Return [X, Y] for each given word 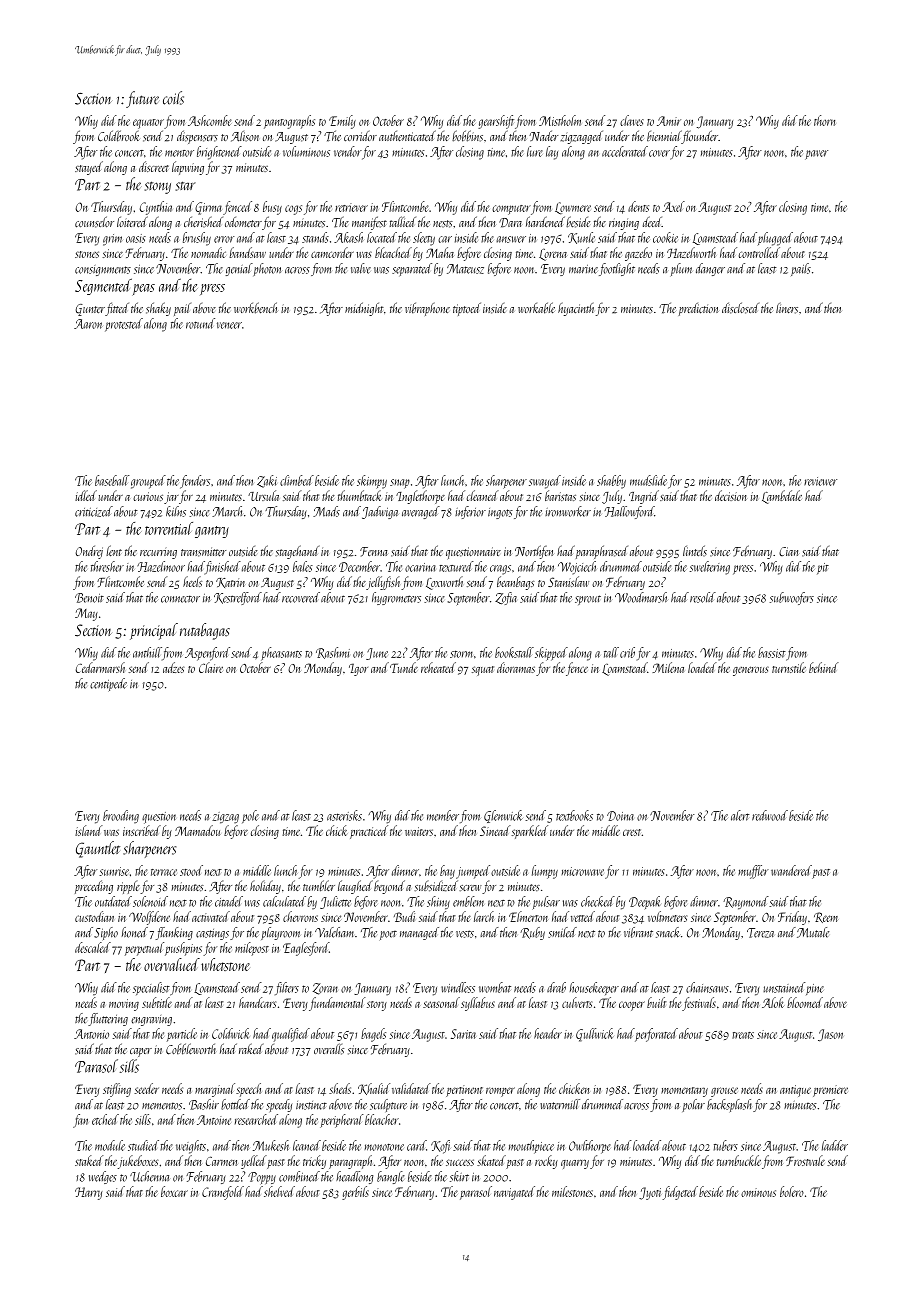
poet [388, 935]
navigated [514, 1193]
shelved [279, 1191]
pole [250, 816]
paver [816, 155]
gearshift [496, 122]
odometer [243, 222]
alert [740, 815]
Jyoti [650, 1193]
